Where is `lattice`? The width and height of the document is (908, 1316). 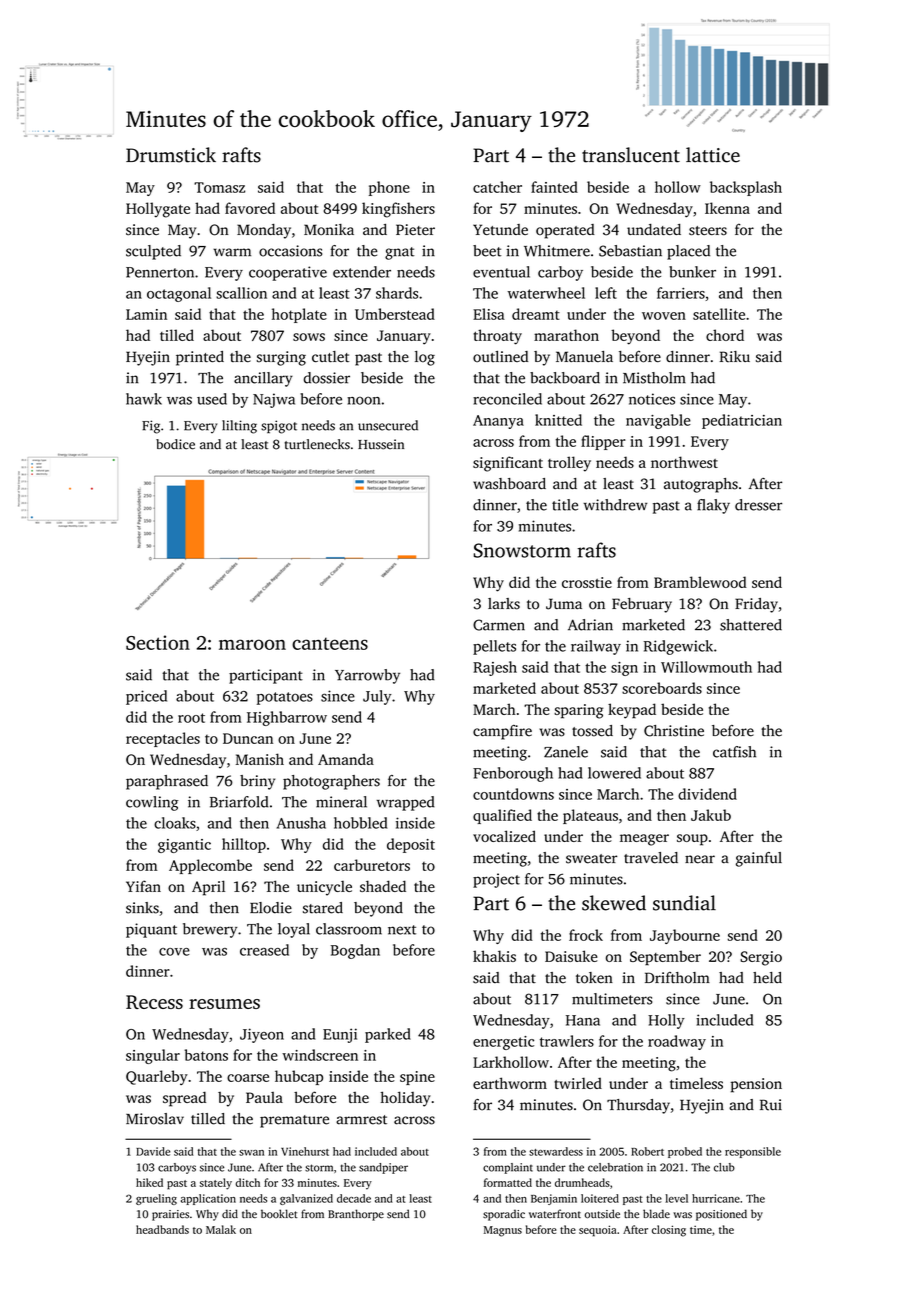
lattice is located at coordinates (713, 155).
